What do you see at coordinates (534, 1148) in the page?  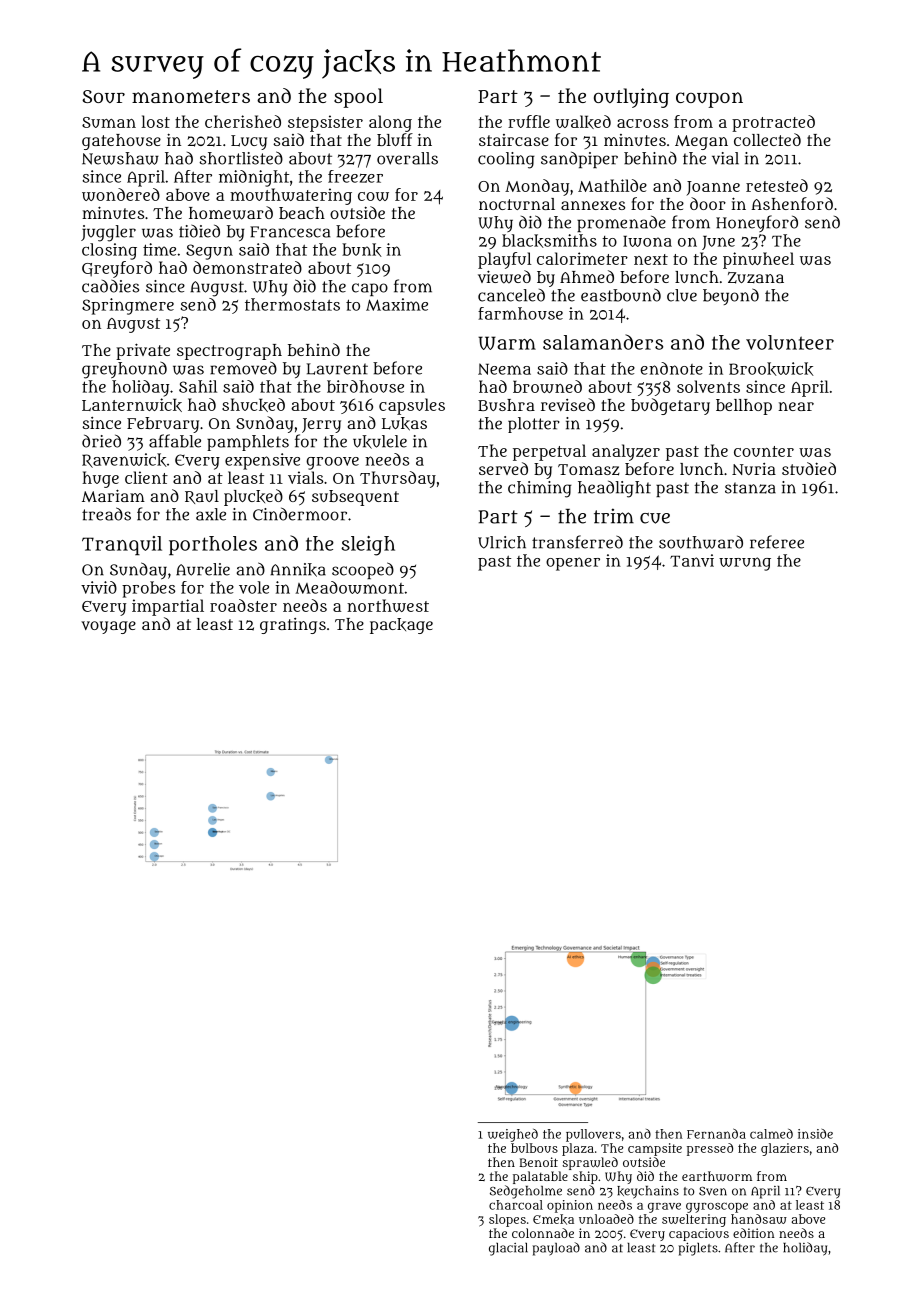 I see `bulbous` at bounding box center [534, 1148].
